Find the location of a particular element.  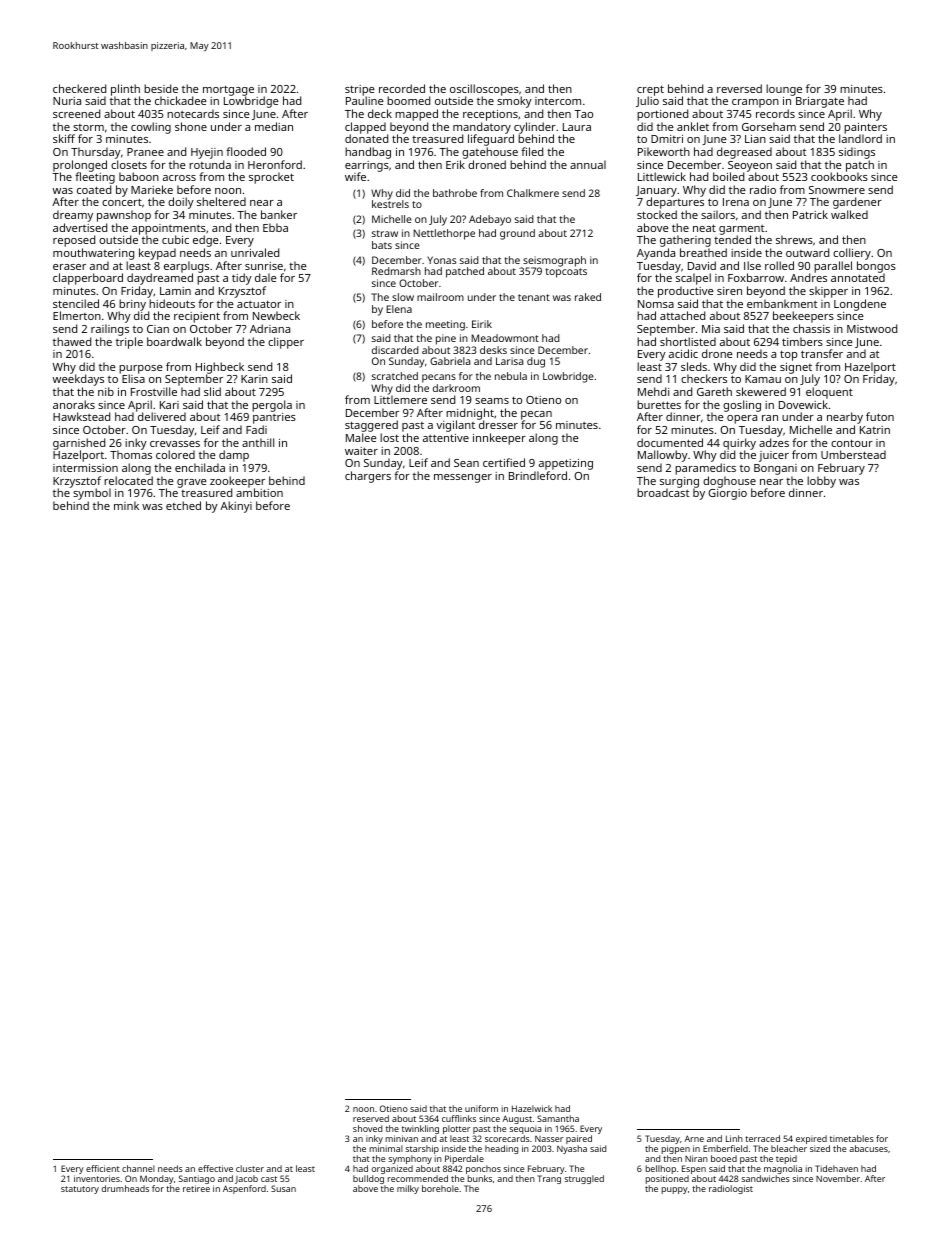

Akinyi is located at coordinates (236, 507).
